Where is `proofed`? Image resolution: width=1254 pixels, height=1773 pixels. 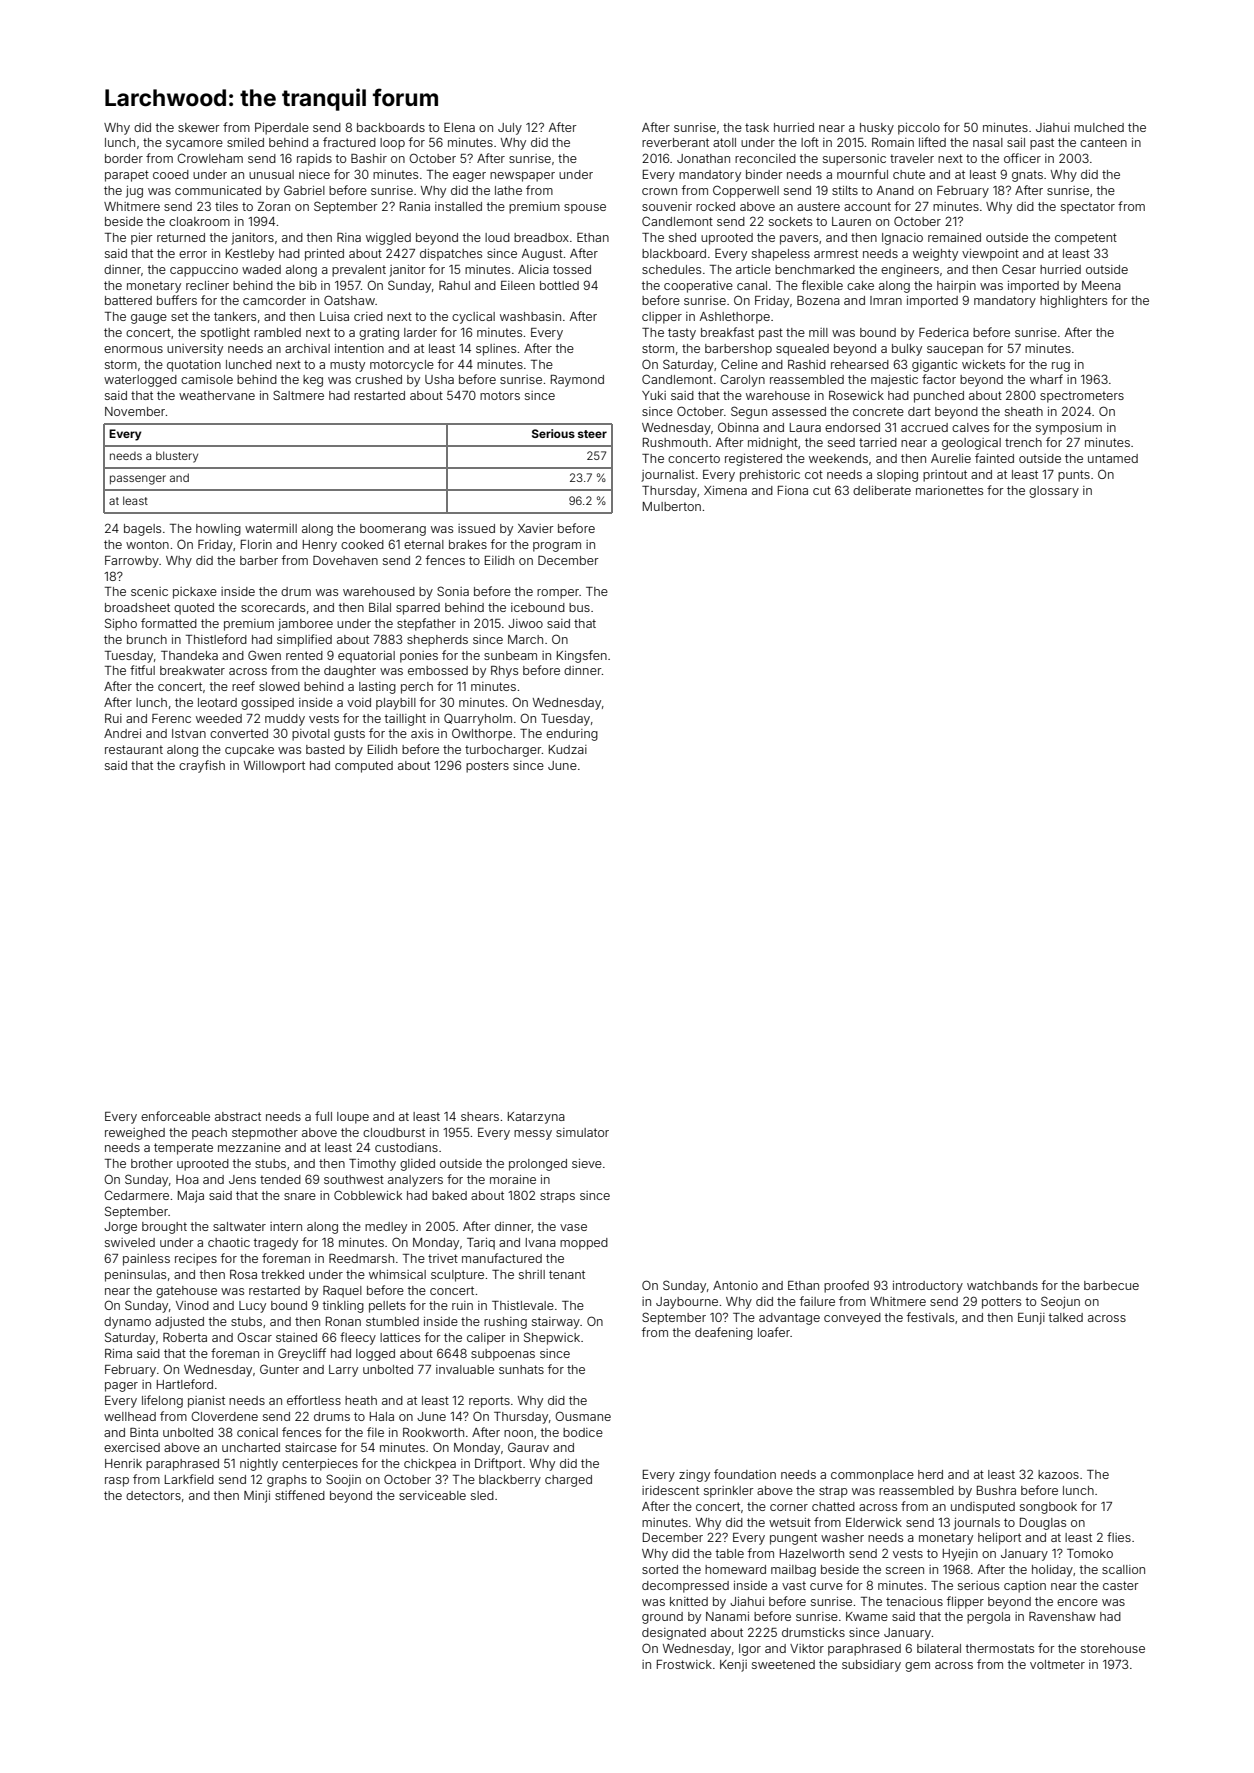
proofed is located at coordinates (846, 1286).
